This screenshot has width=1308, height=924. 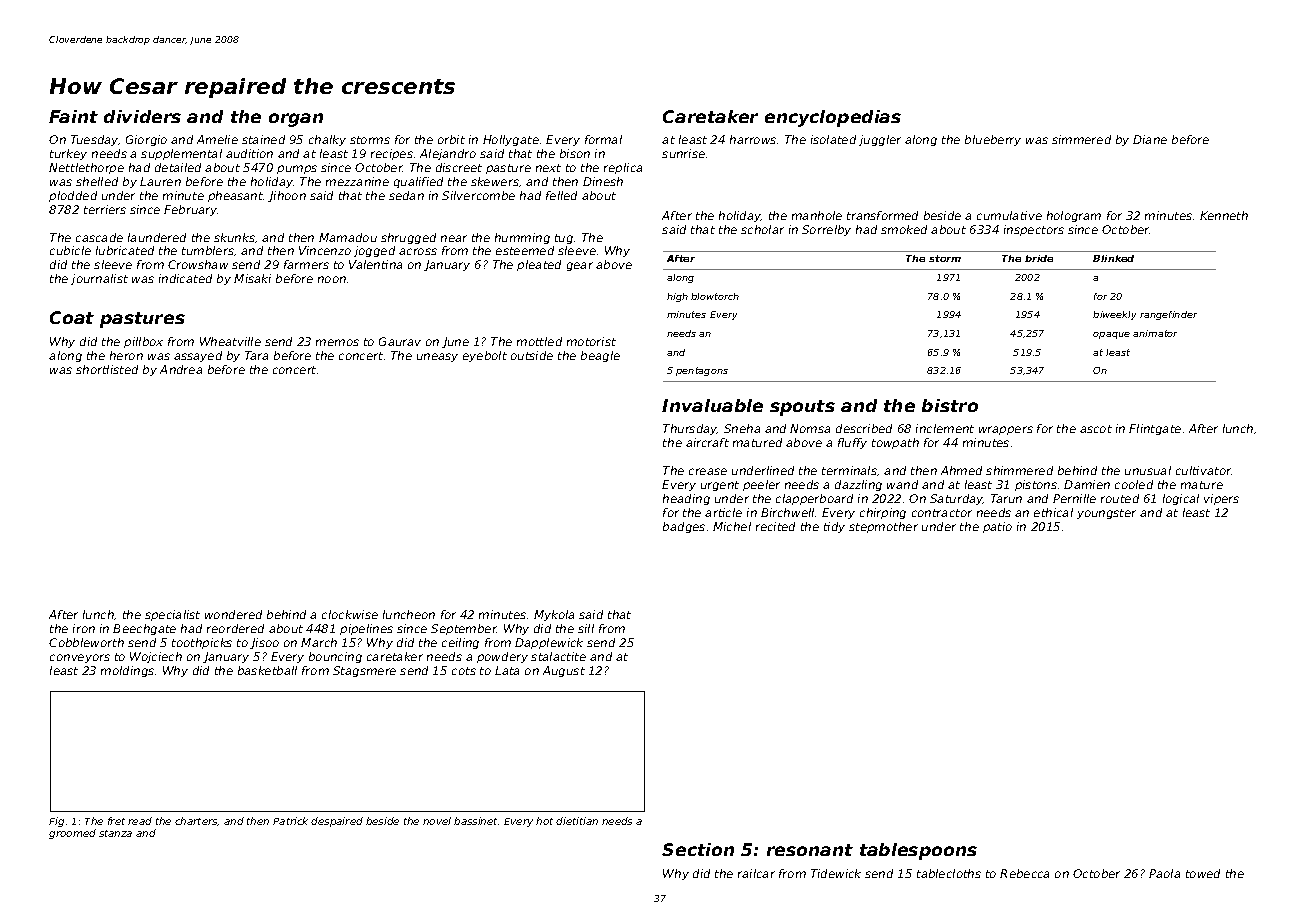 What do you see at coordinates (115, 833) in the screenshot?
I see `stanza` at bounding box center [115, 833].
